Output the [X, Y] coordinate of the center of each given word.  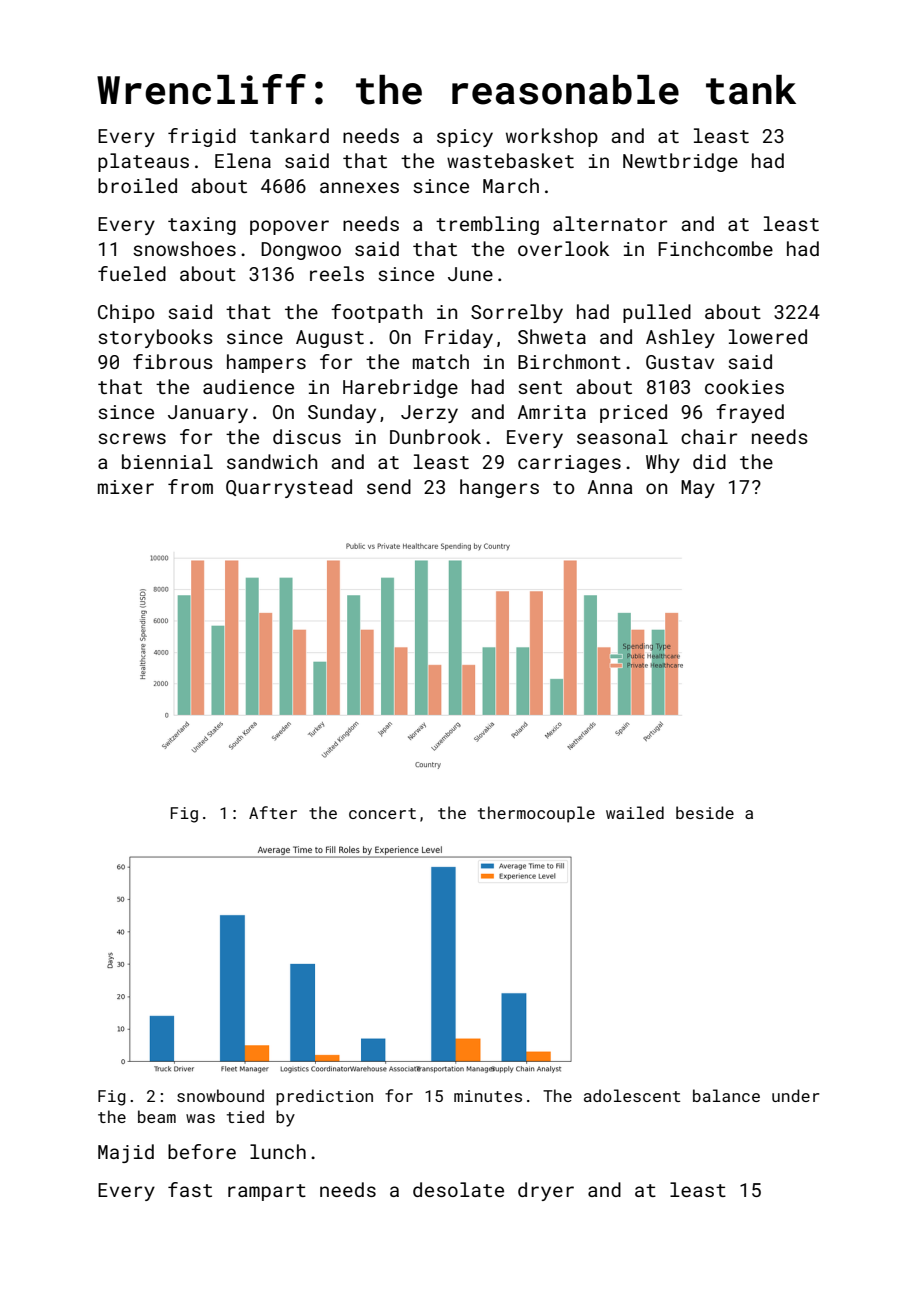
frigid [202, 137]
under [796, 1095]
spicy [465, 138]
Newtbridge [680, 162]
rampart [267, 1192]
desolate [458, 1189]
